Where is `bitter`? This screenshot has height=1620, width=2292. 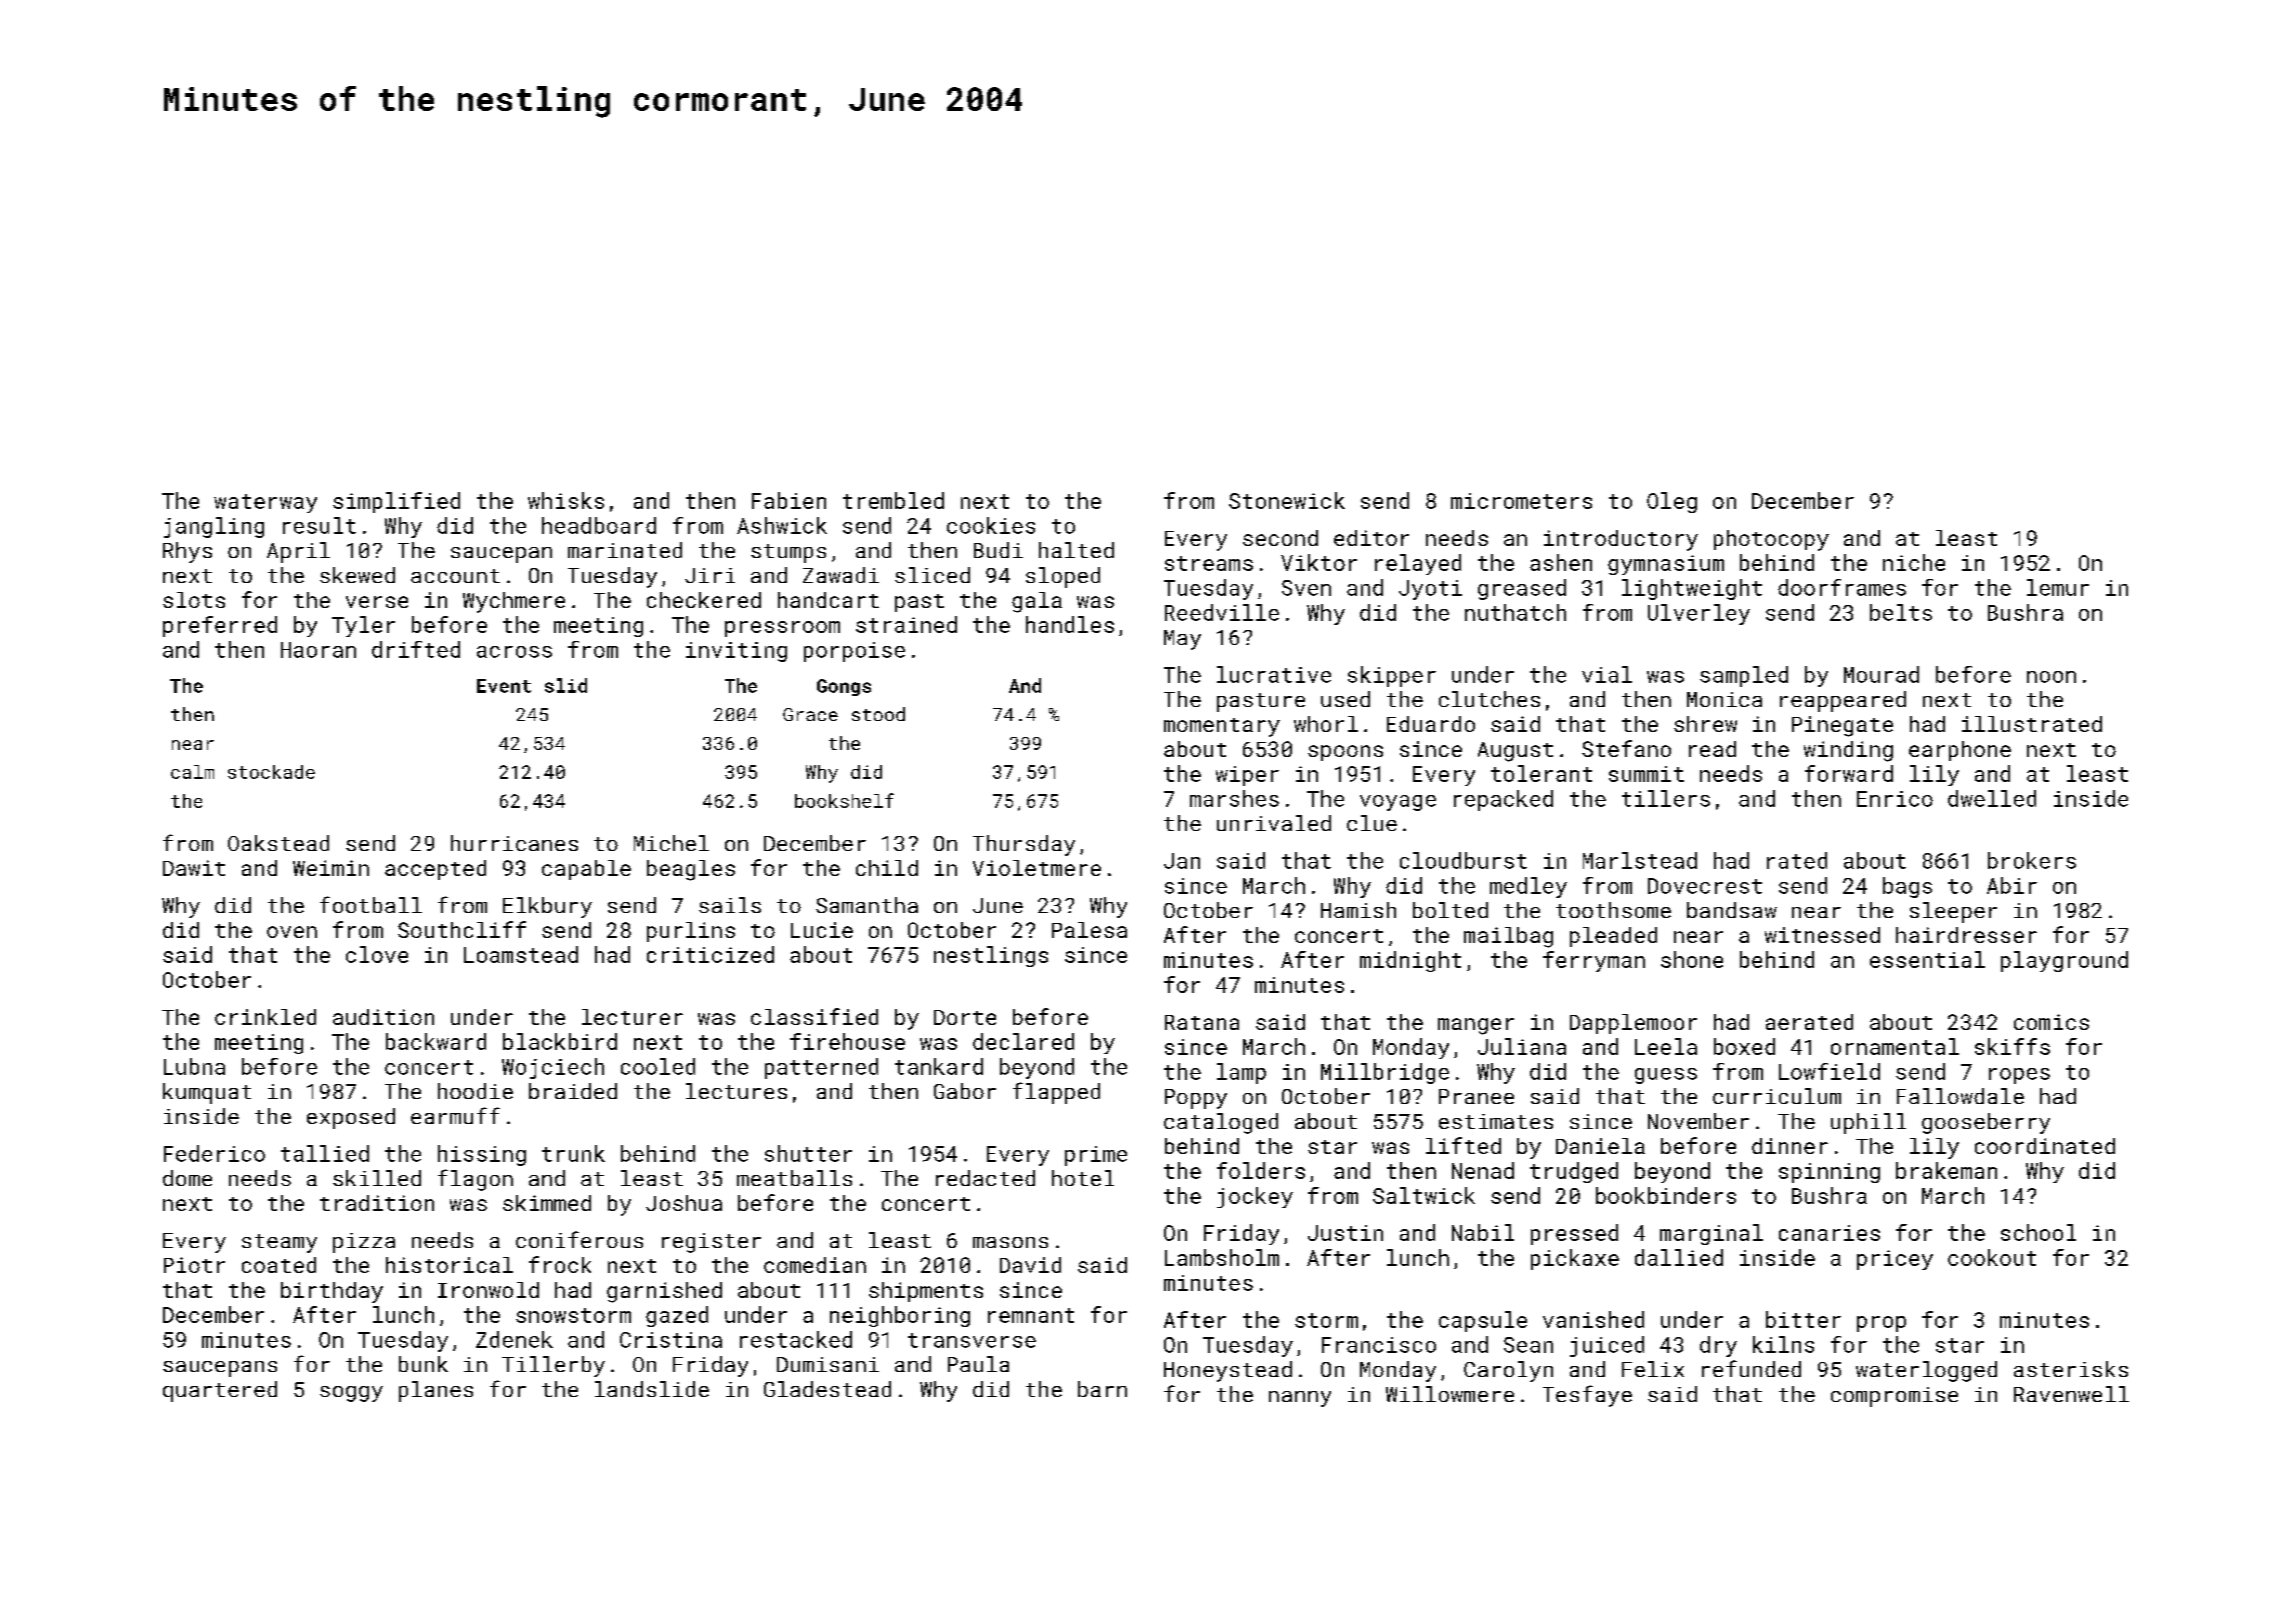 bitter is located at coordinates (1803, 1319).
